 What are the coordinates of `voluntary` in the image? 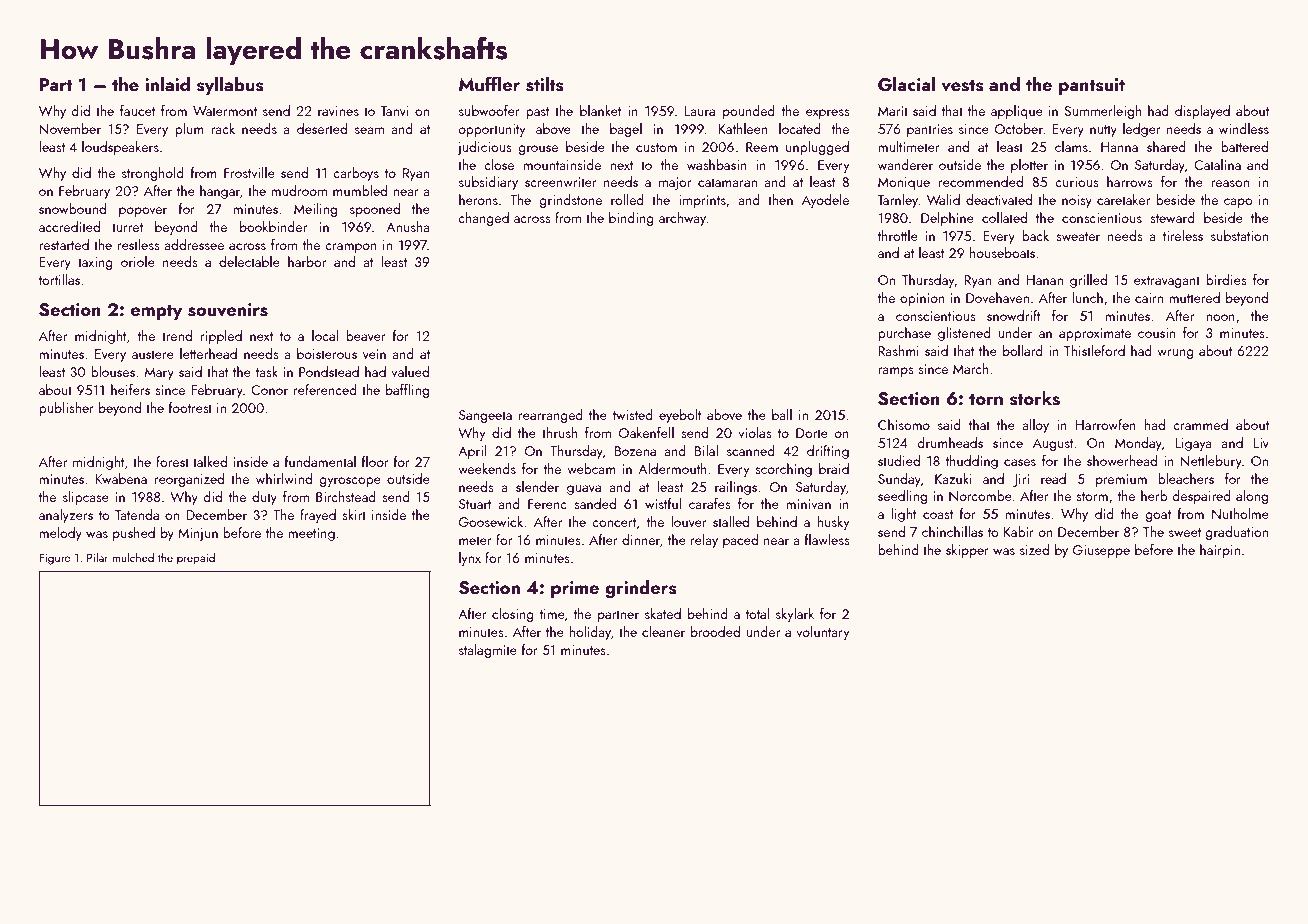 It's located at (822, 633).
